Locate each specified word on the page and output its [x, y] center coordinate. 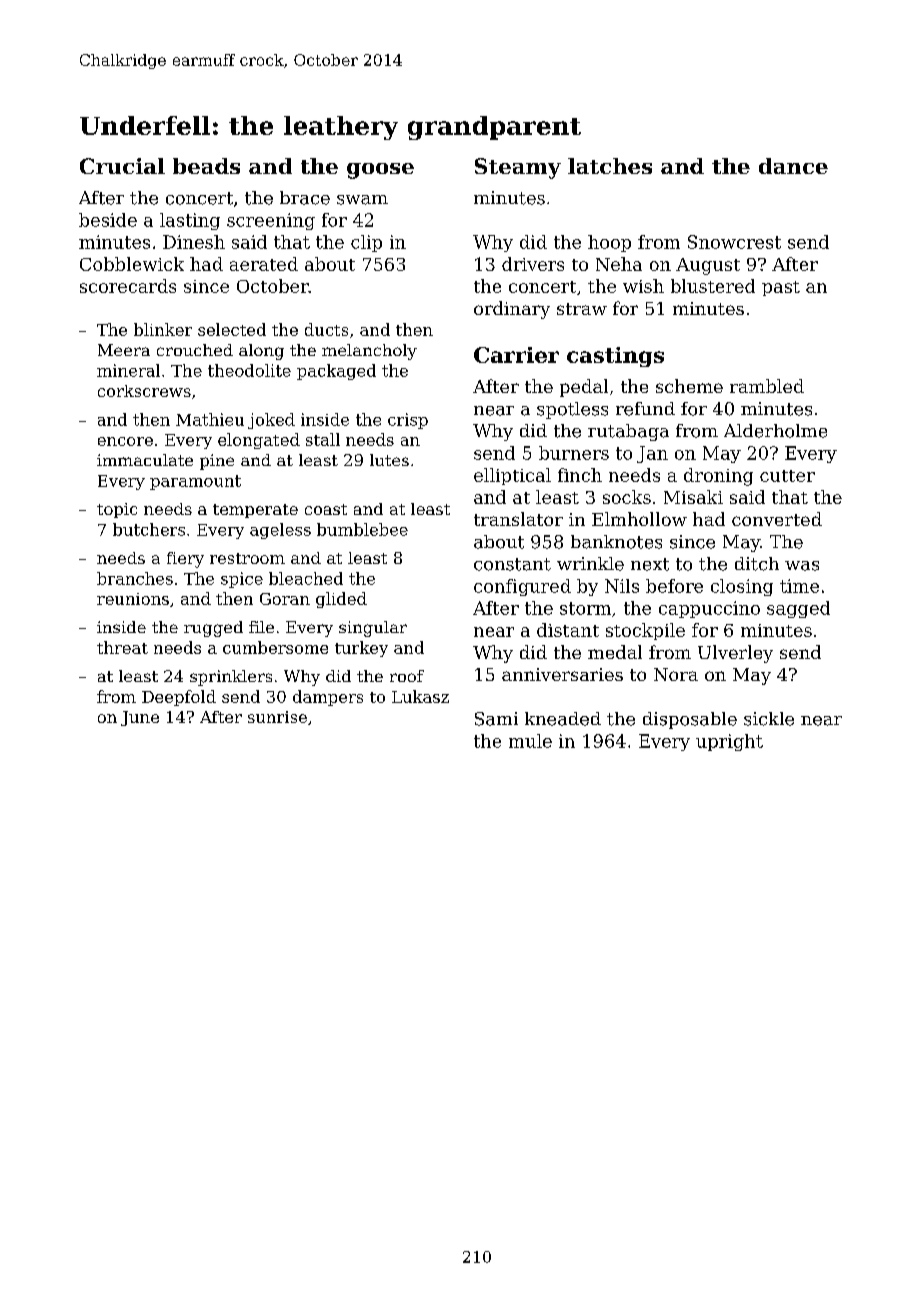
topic [117, 510]
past [781, 288]
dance [793, 166]
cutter [787, 476]
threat [122, 647]
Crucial [122, 166]
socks [627, 497]
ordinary [512, 310]
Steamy [518, 168]
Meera [124, 350]
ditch [757, 564]
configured [522, 587]
